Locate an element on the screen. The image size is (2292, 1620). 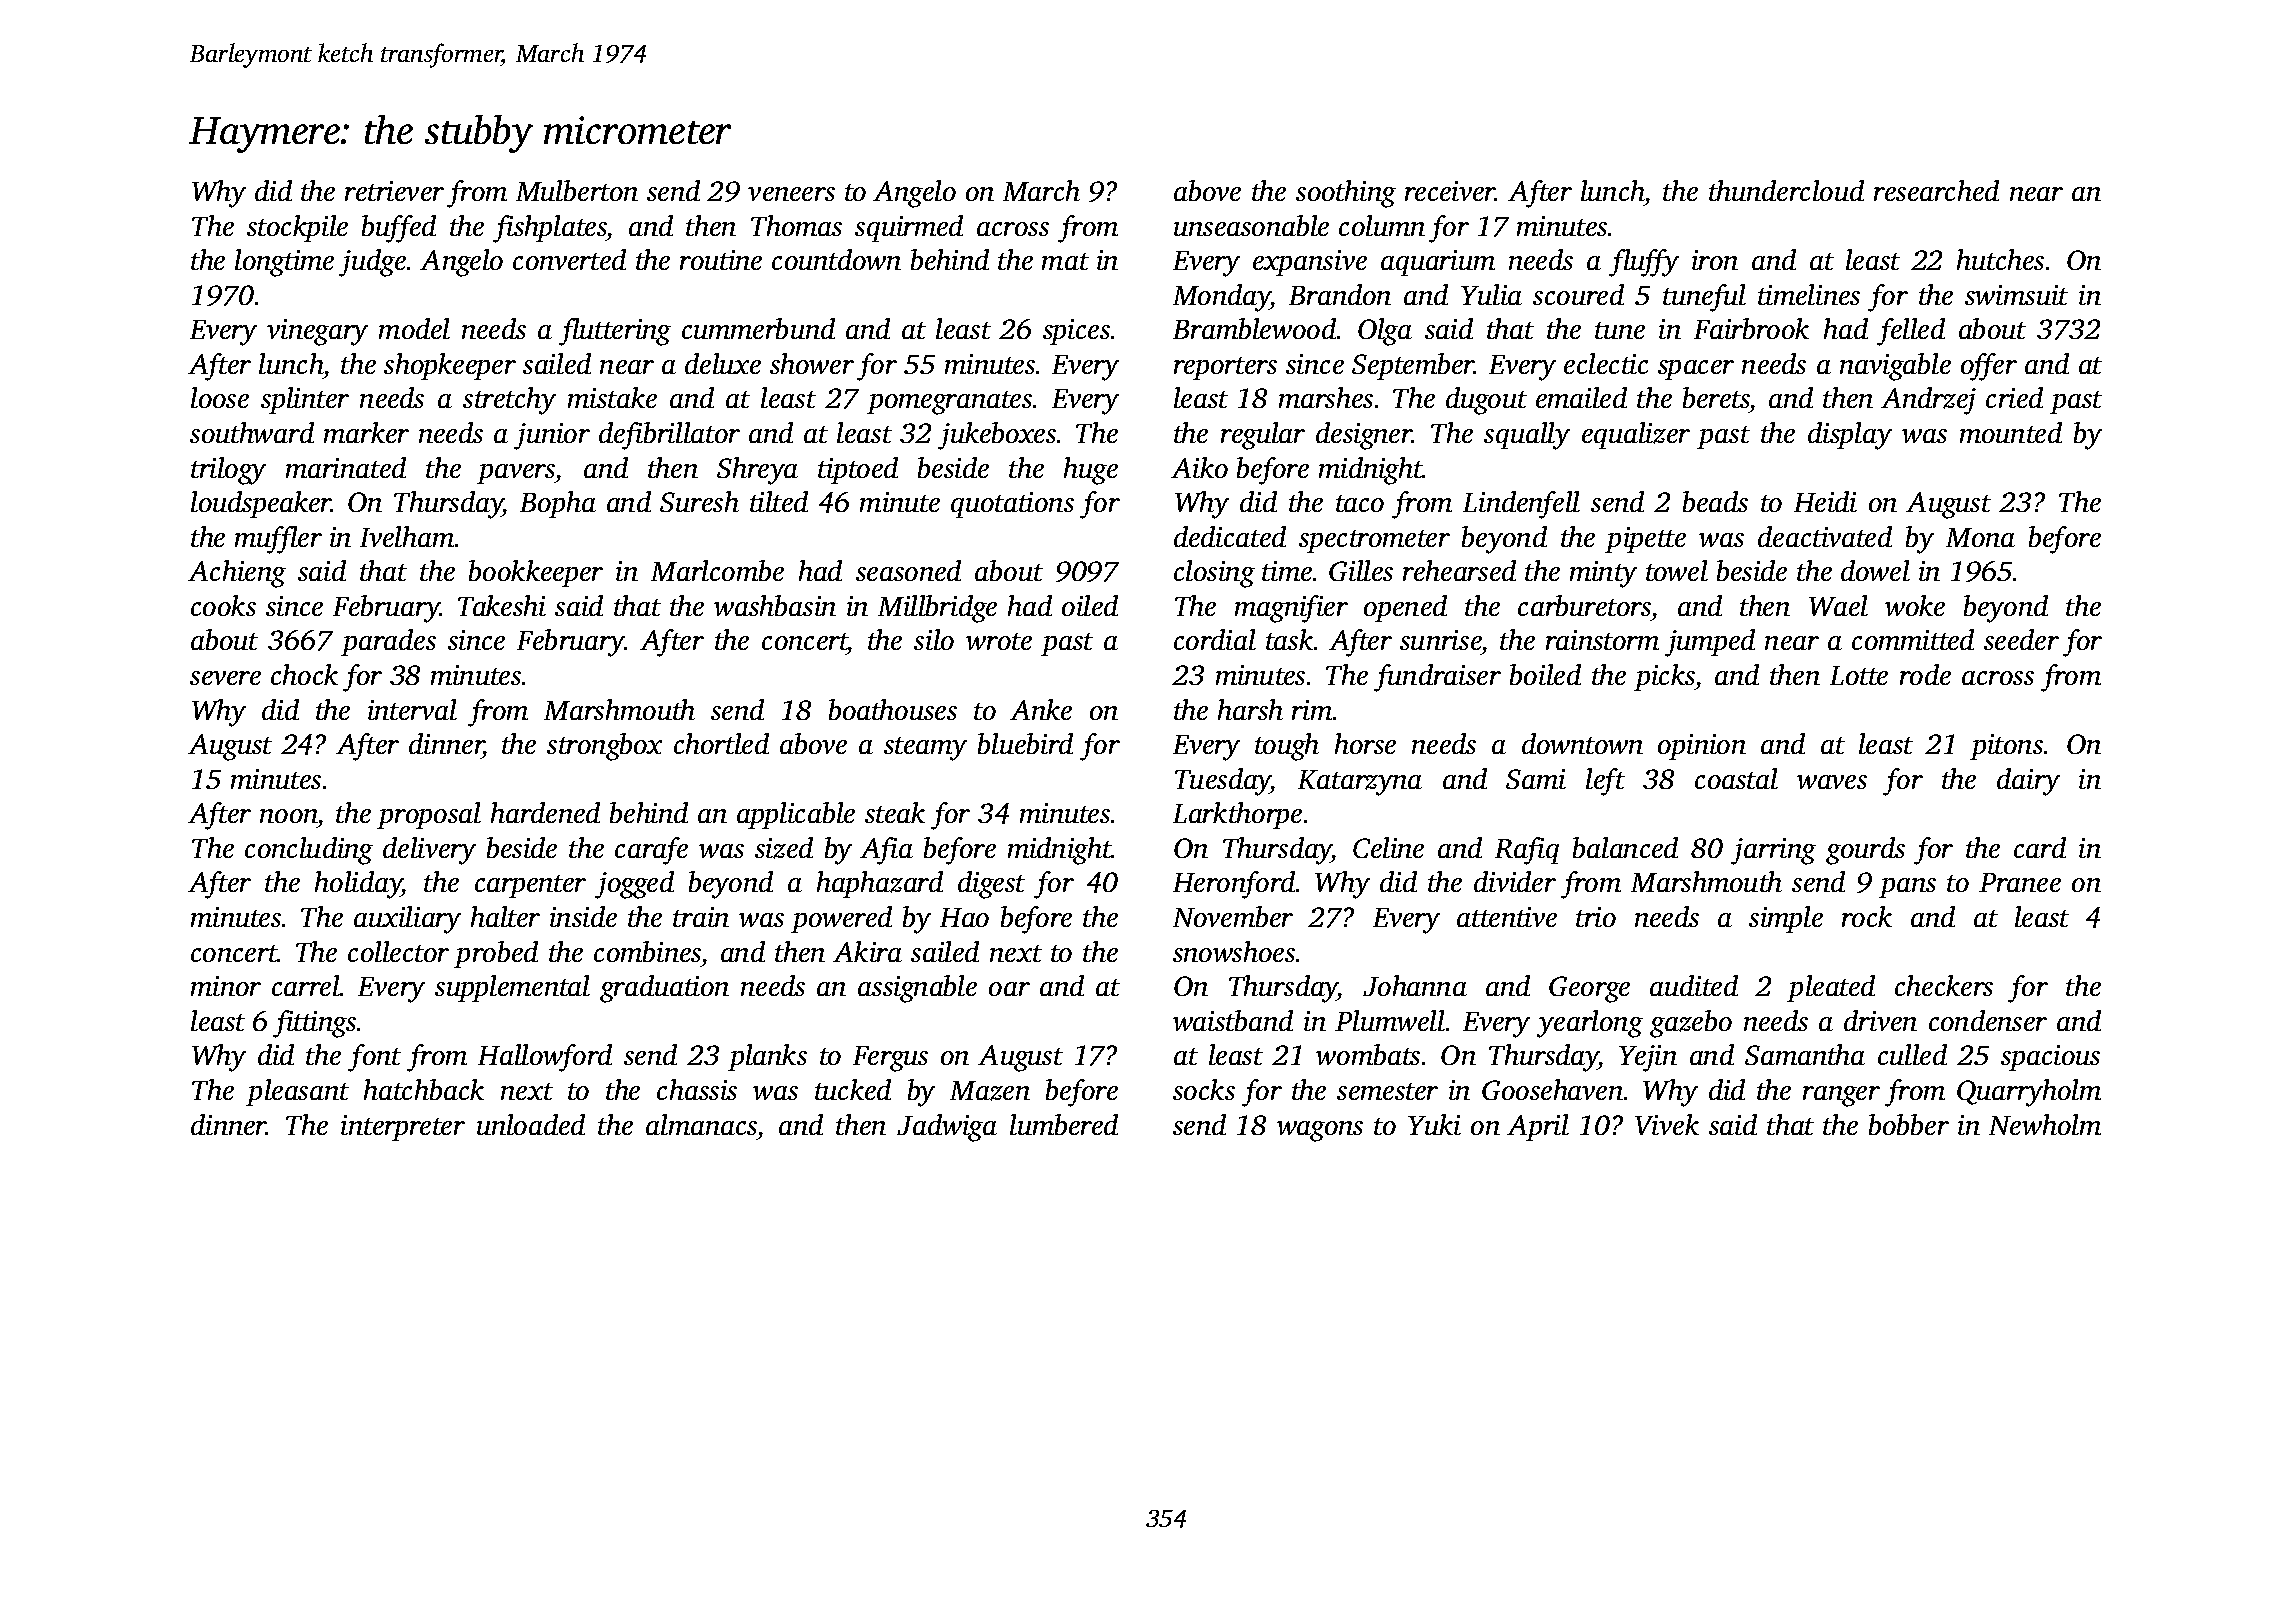
veneers is located at coordinates (791, 194).
